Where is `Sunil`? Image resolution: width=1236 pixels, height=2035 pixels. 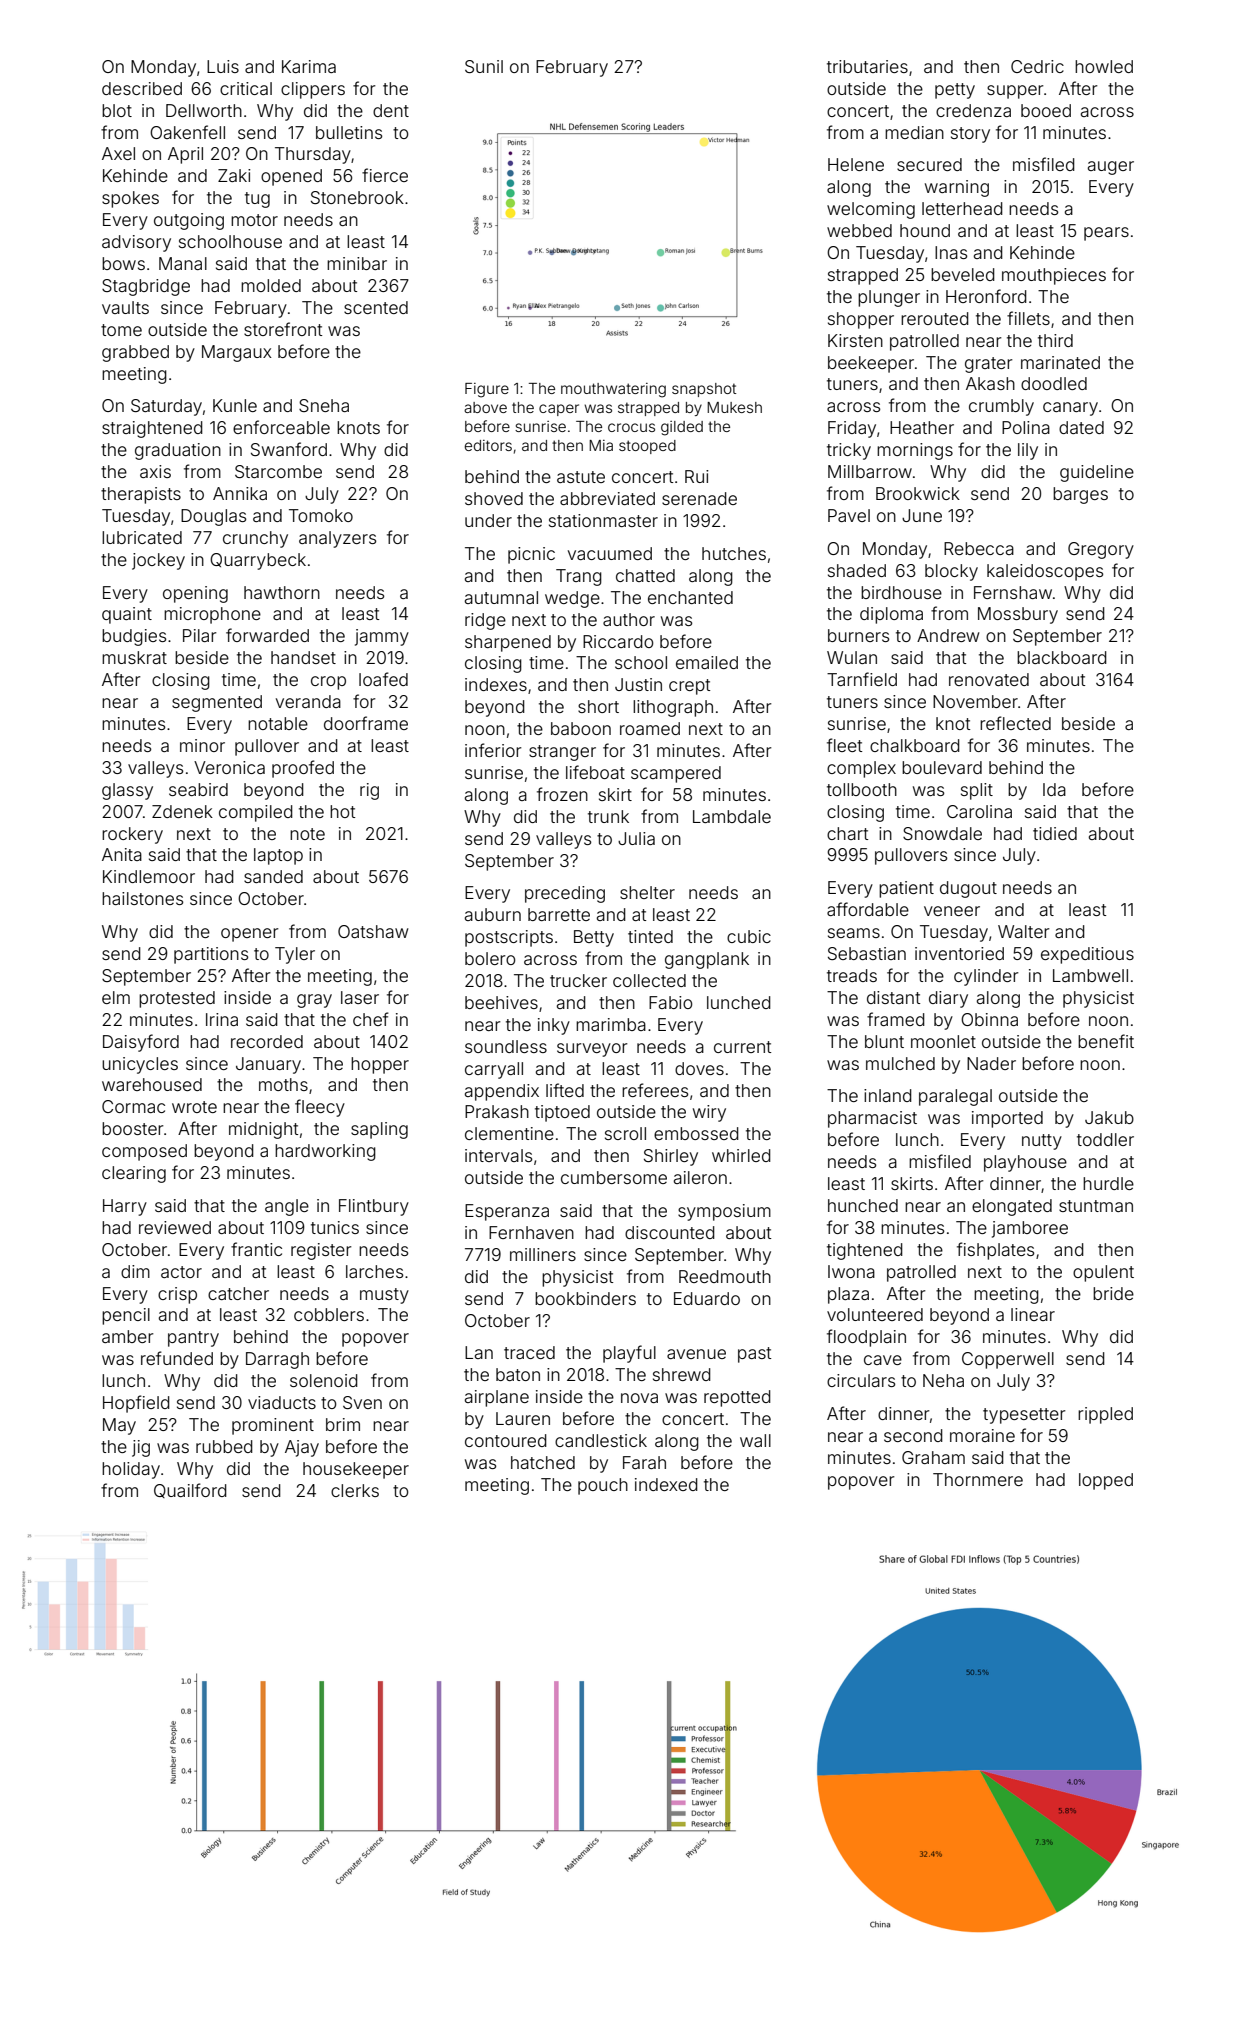
Sunil is located at coordinates (484, 66).
